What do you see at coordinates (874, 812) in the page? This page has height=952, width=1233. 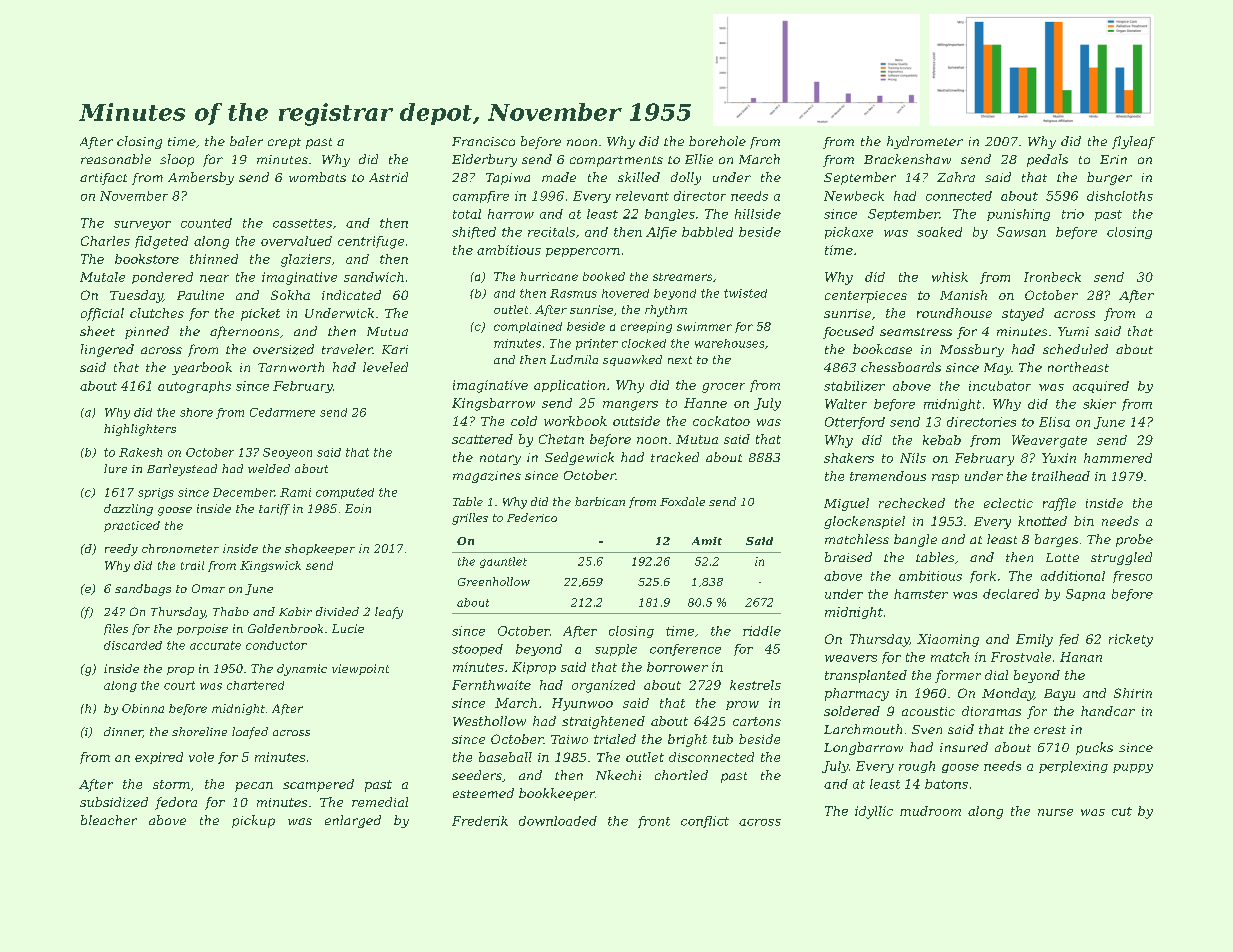 I see `idyllic` at bounding box center [874, 812].
